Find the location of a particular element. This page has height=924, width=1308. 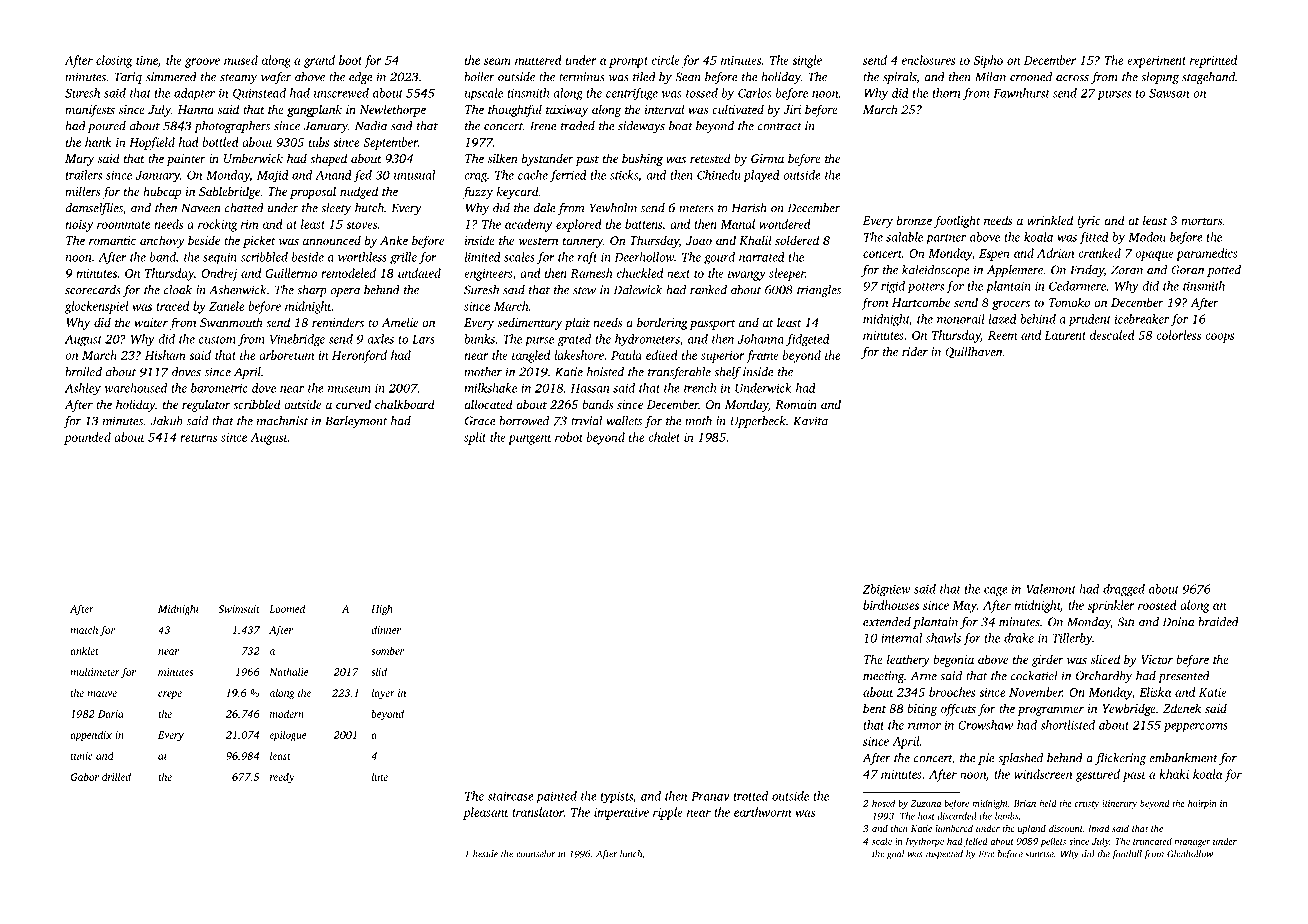

experiment is located at coordinates (1156, 62).
